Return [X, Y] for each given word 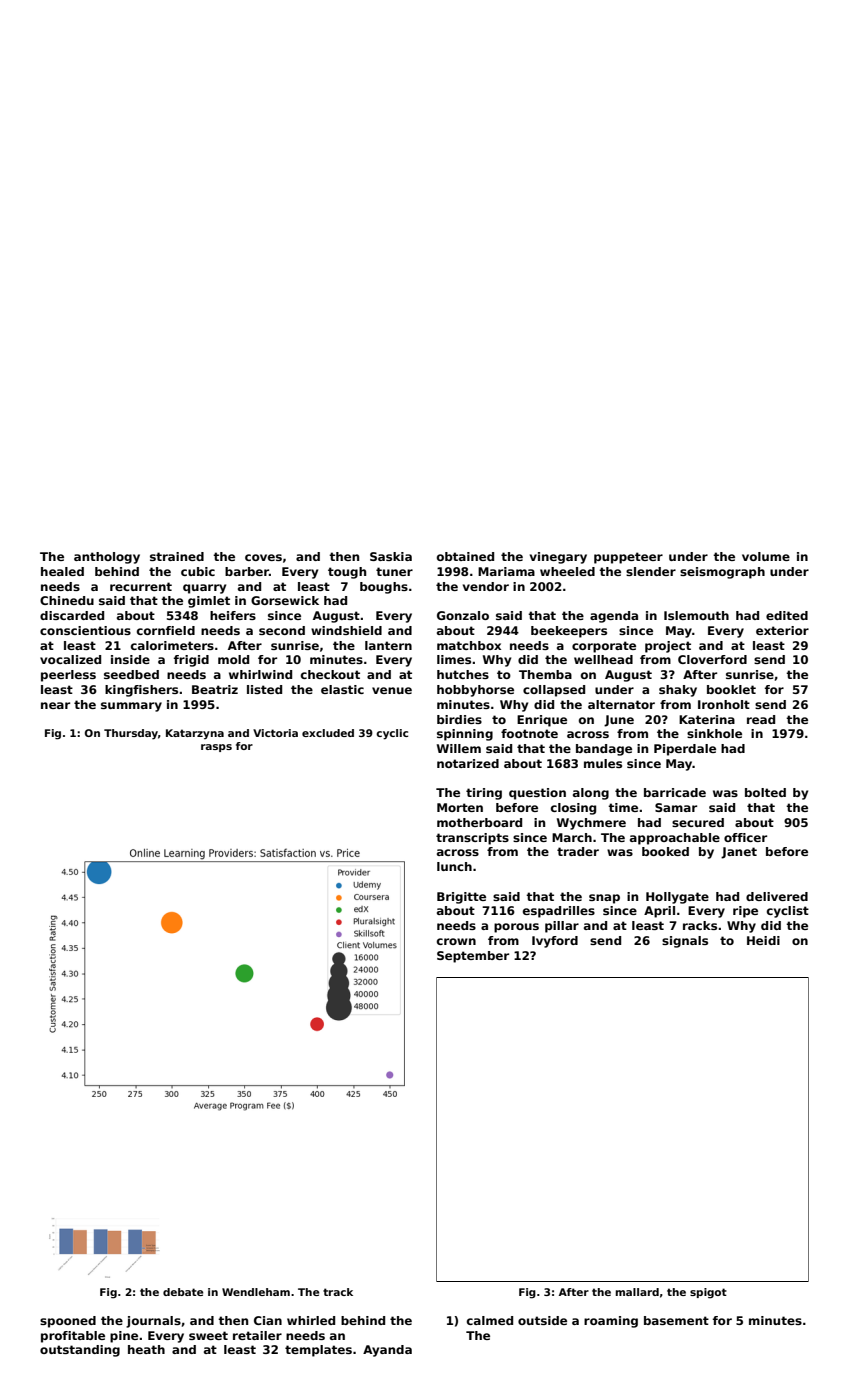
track [338, 1292]
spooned [68, 1322]
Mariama [506, 571]
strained [177, 556]
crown [456, 941]
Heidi [763, 940]
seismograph [722, 573]
